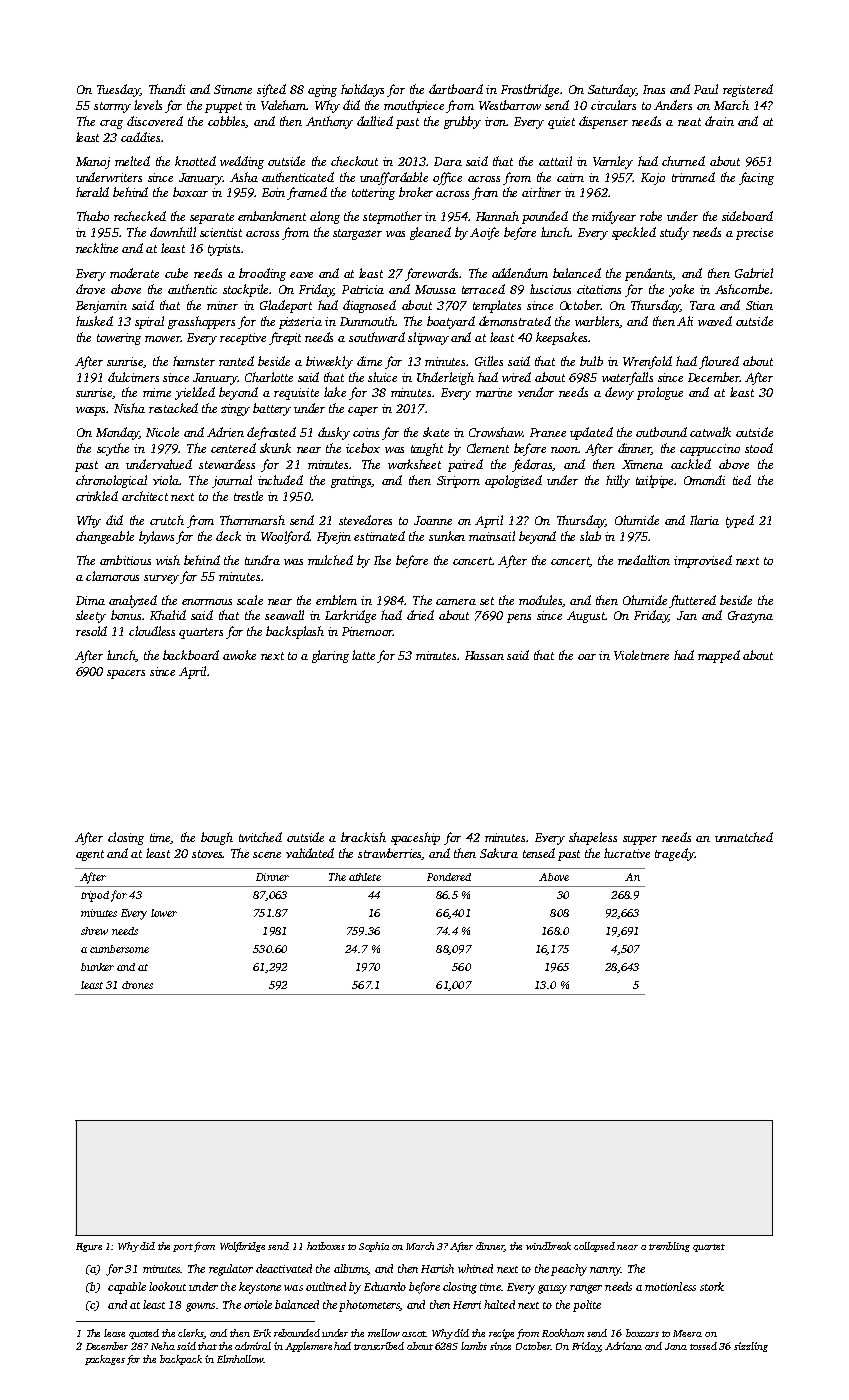 Image resolution: width=849 pixels, height=1400 pixels. Describe the element at coordinates (586, 617) in the image. I see `August` at that location.
